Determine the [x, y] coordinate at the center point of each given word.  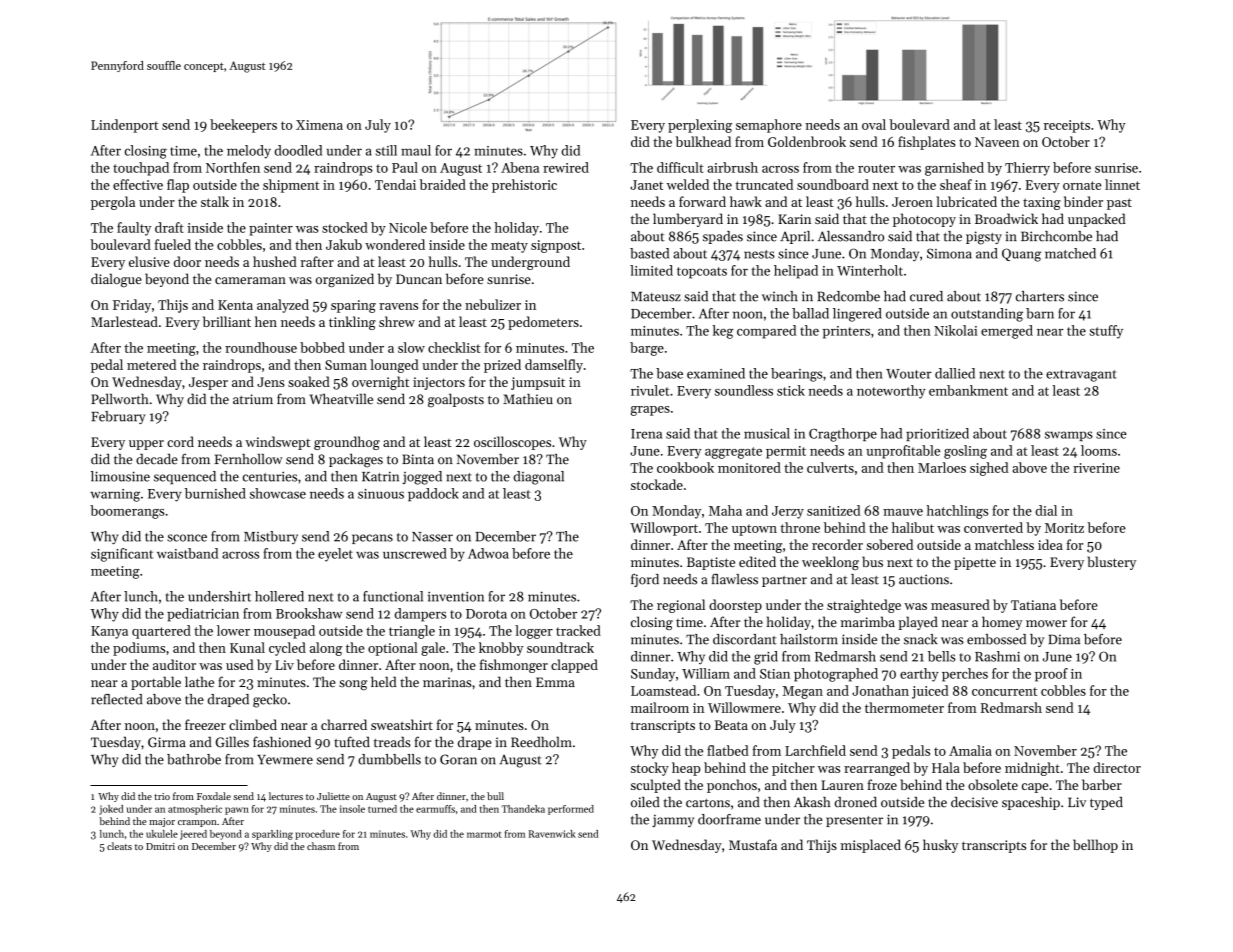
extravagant [1081, 376]
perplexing [700, 126]
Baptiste [711, 563]
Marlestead [124, 321]
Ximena [319, 125]
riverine [1096, 468]
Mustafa [753, 844]
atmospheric [195, 810]
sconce [187, 538]
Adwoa [488, 553]
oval [874, 124]
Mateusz [656, 297]
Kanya [109, 632]
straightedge [864, 606]
